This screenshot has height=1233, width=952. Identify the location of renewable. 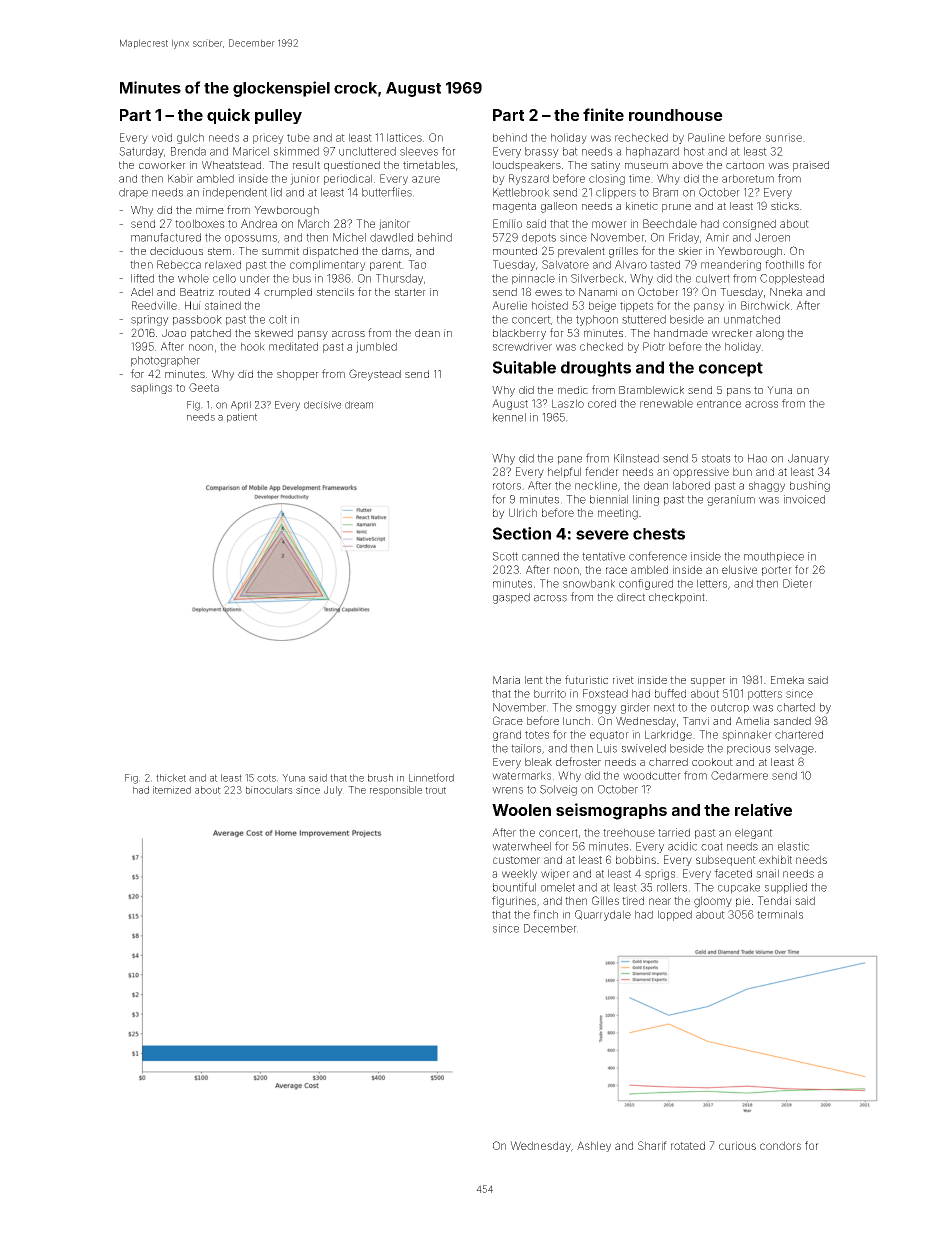
(666, 403).
